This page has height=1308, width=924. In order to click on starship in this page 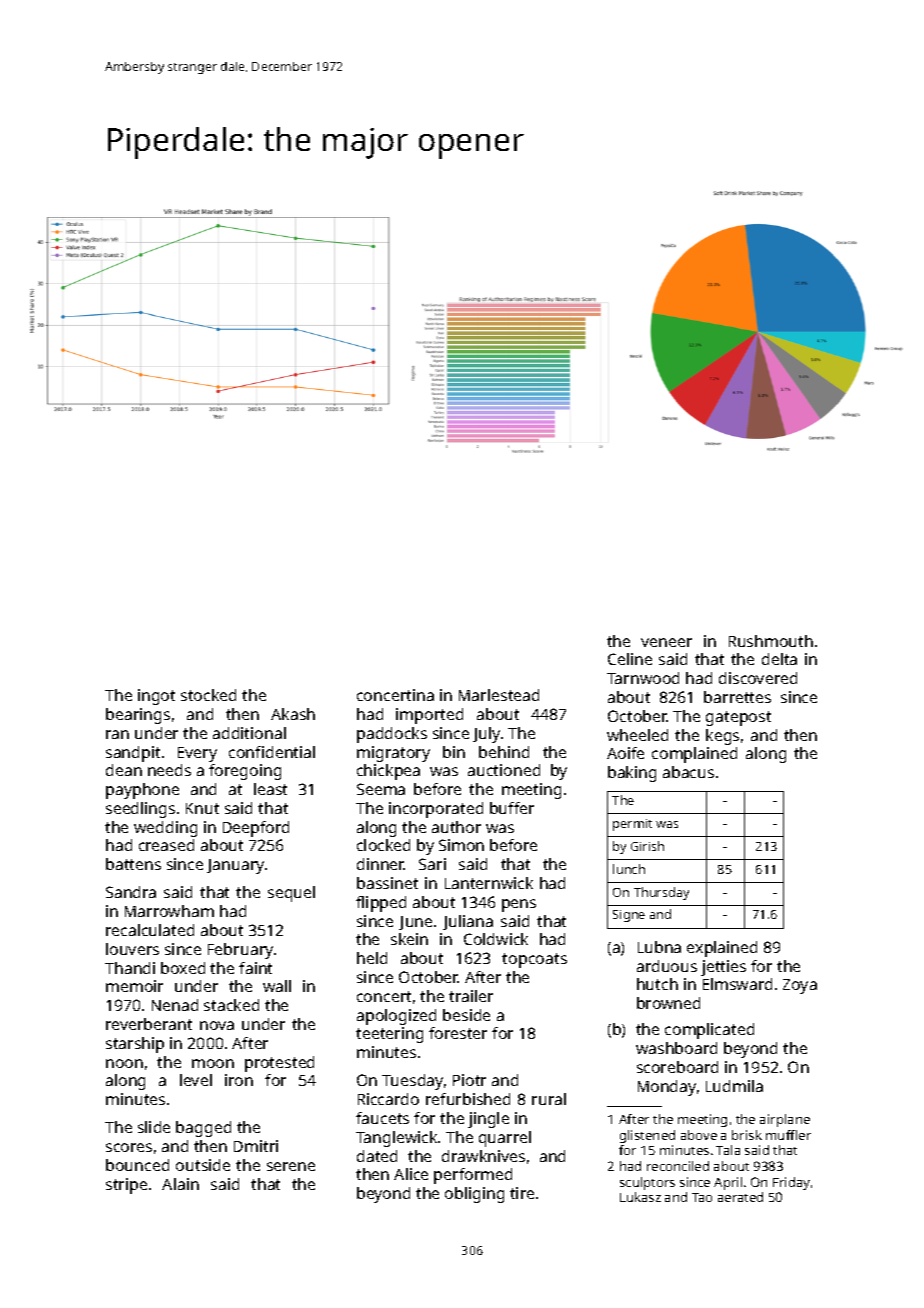, I will do `click(135, 1045)`.
